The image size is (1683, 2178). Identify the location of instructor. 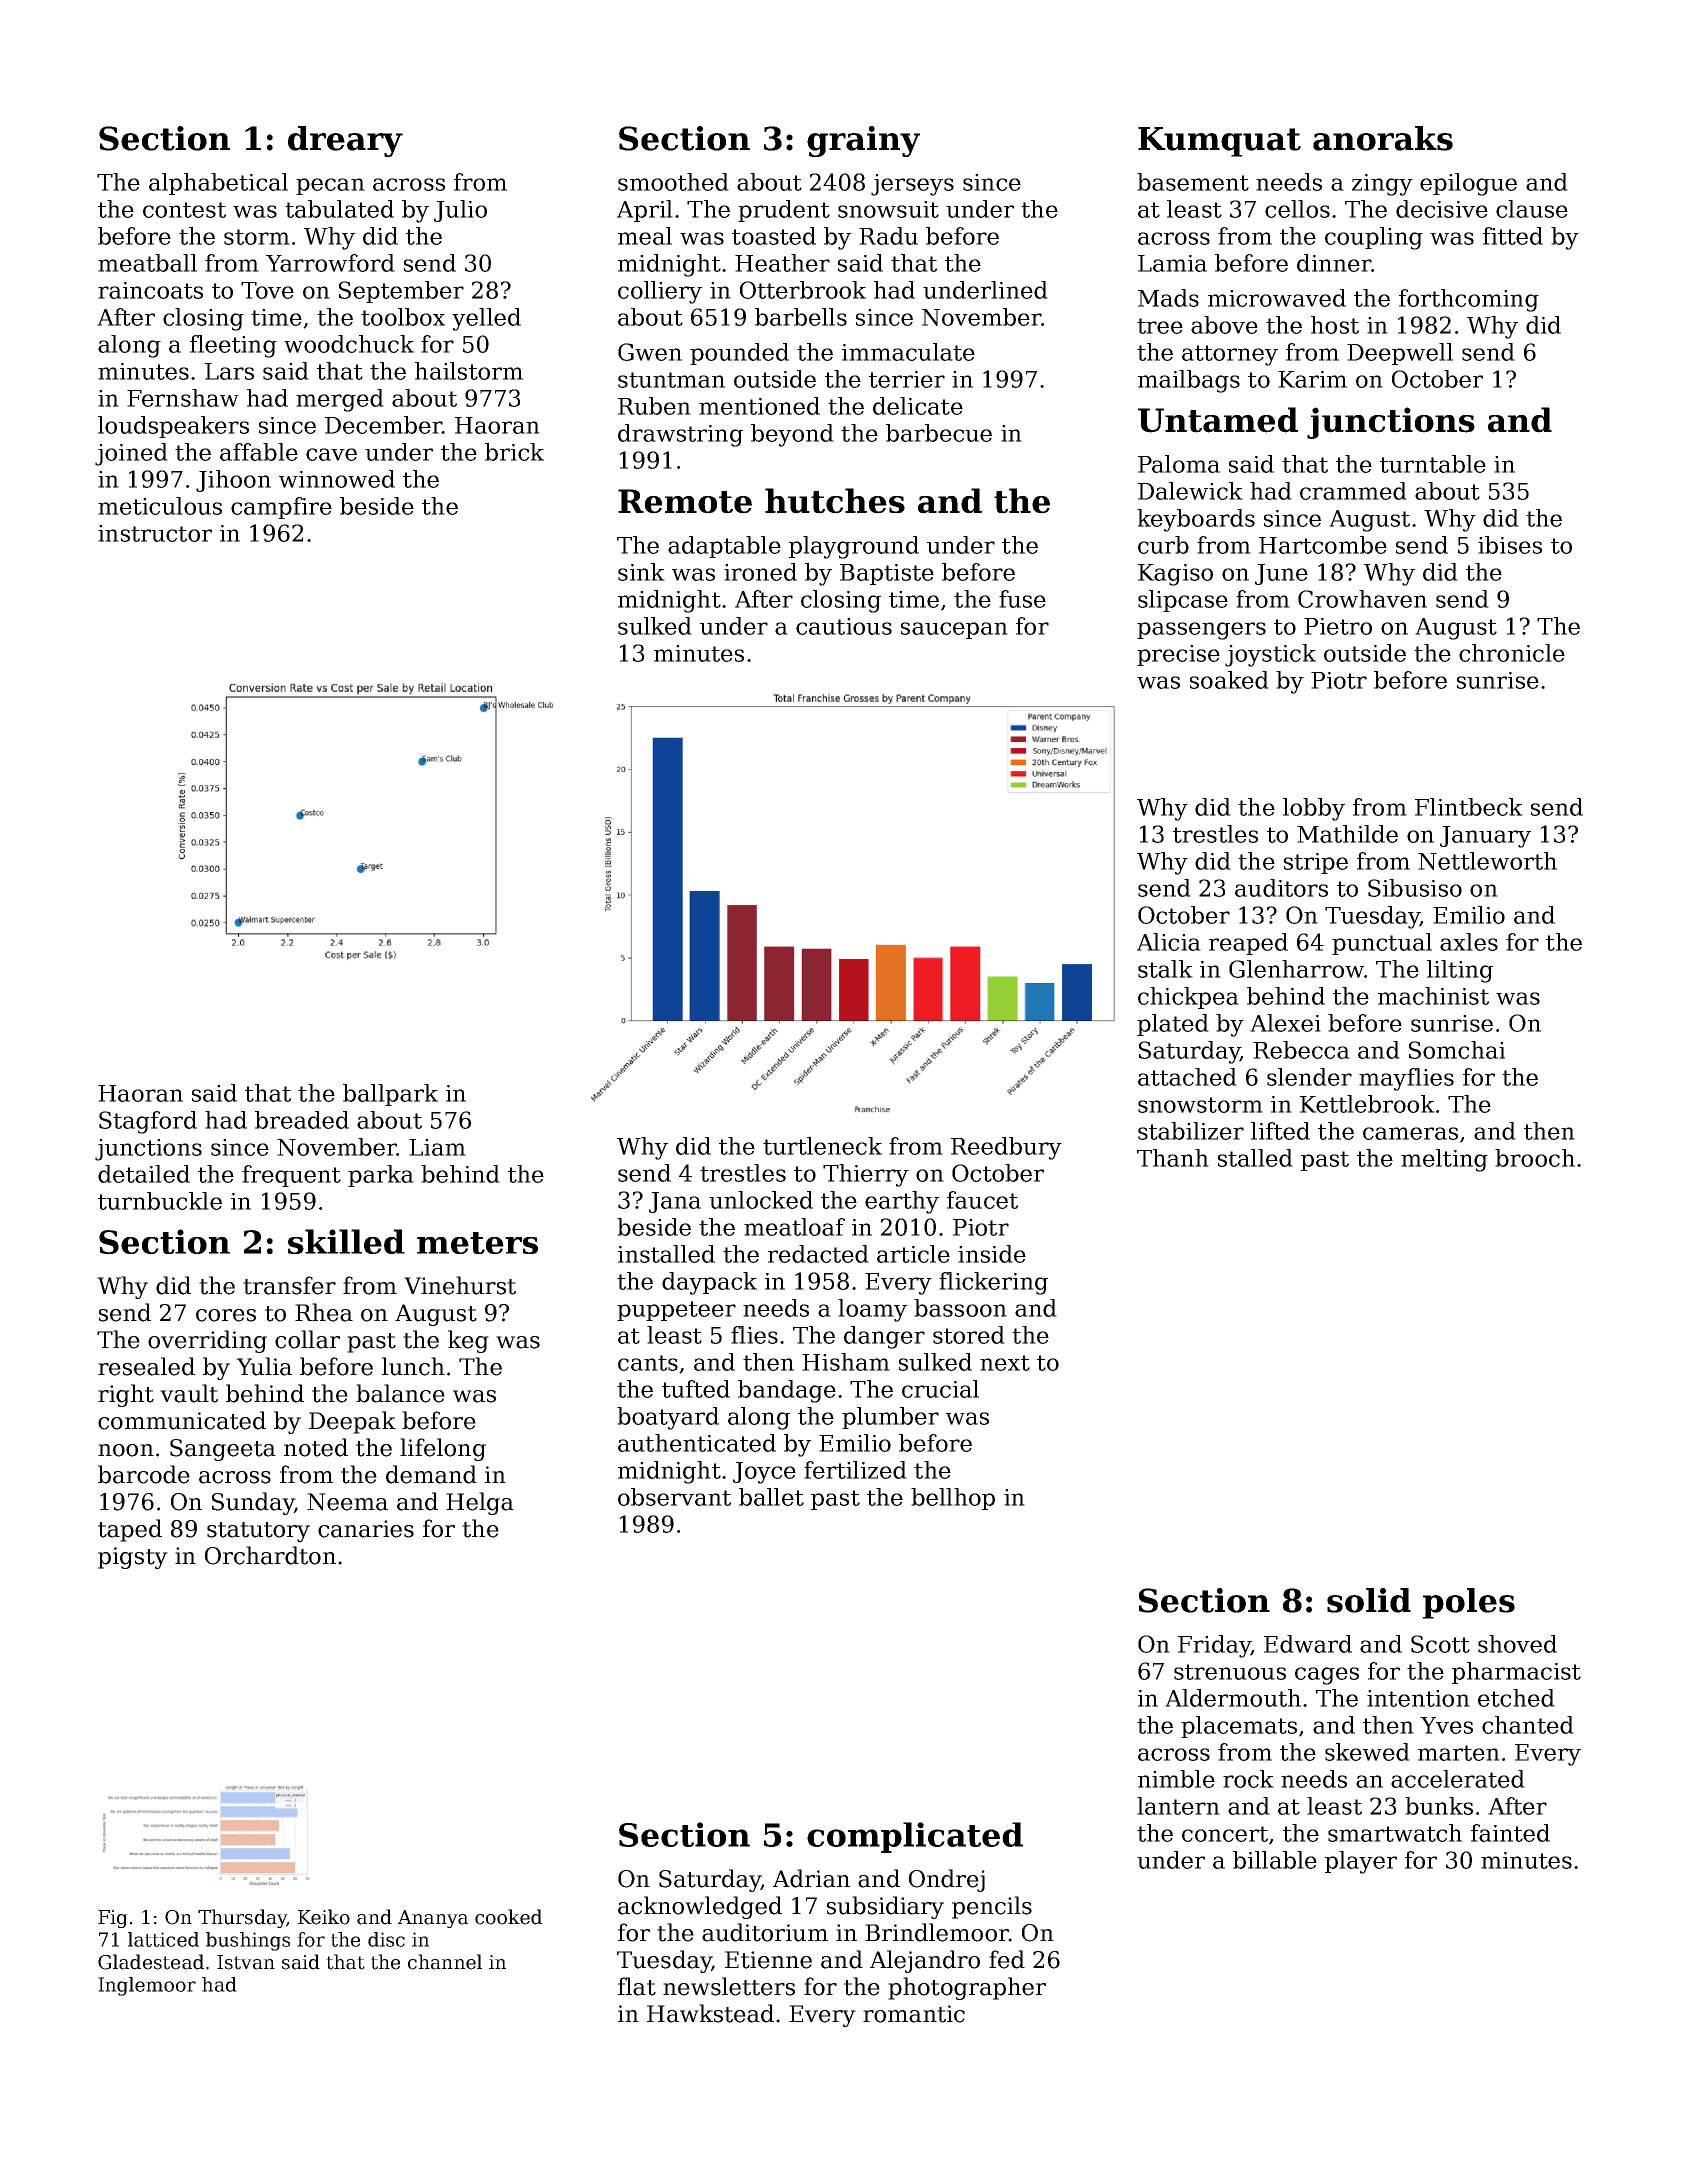
(155, 533).
